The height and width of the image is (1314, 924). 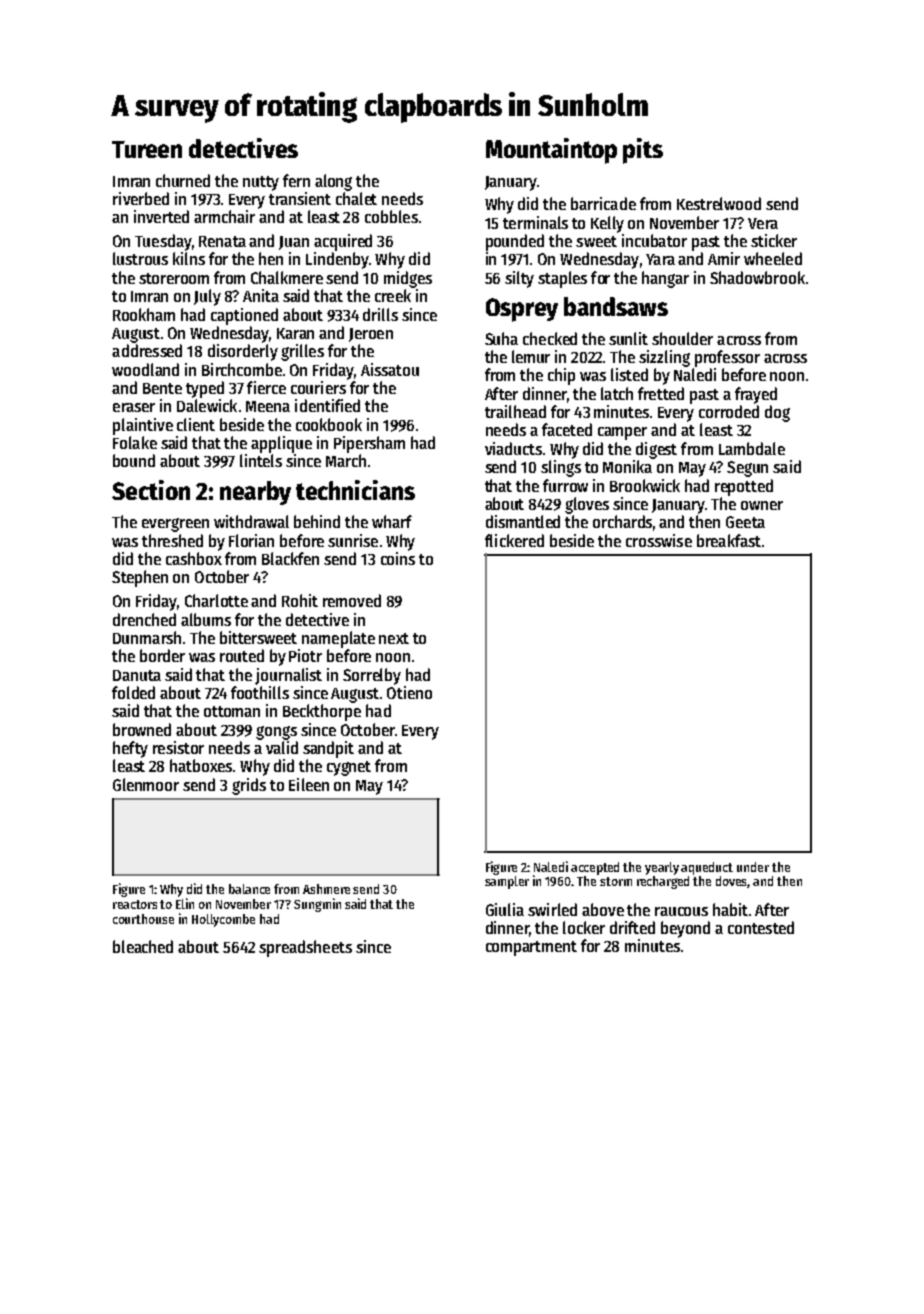 What do you see at coordinates (551, 151) in the image?
I see `Mountaintop` at bounding box center [551, 151].
